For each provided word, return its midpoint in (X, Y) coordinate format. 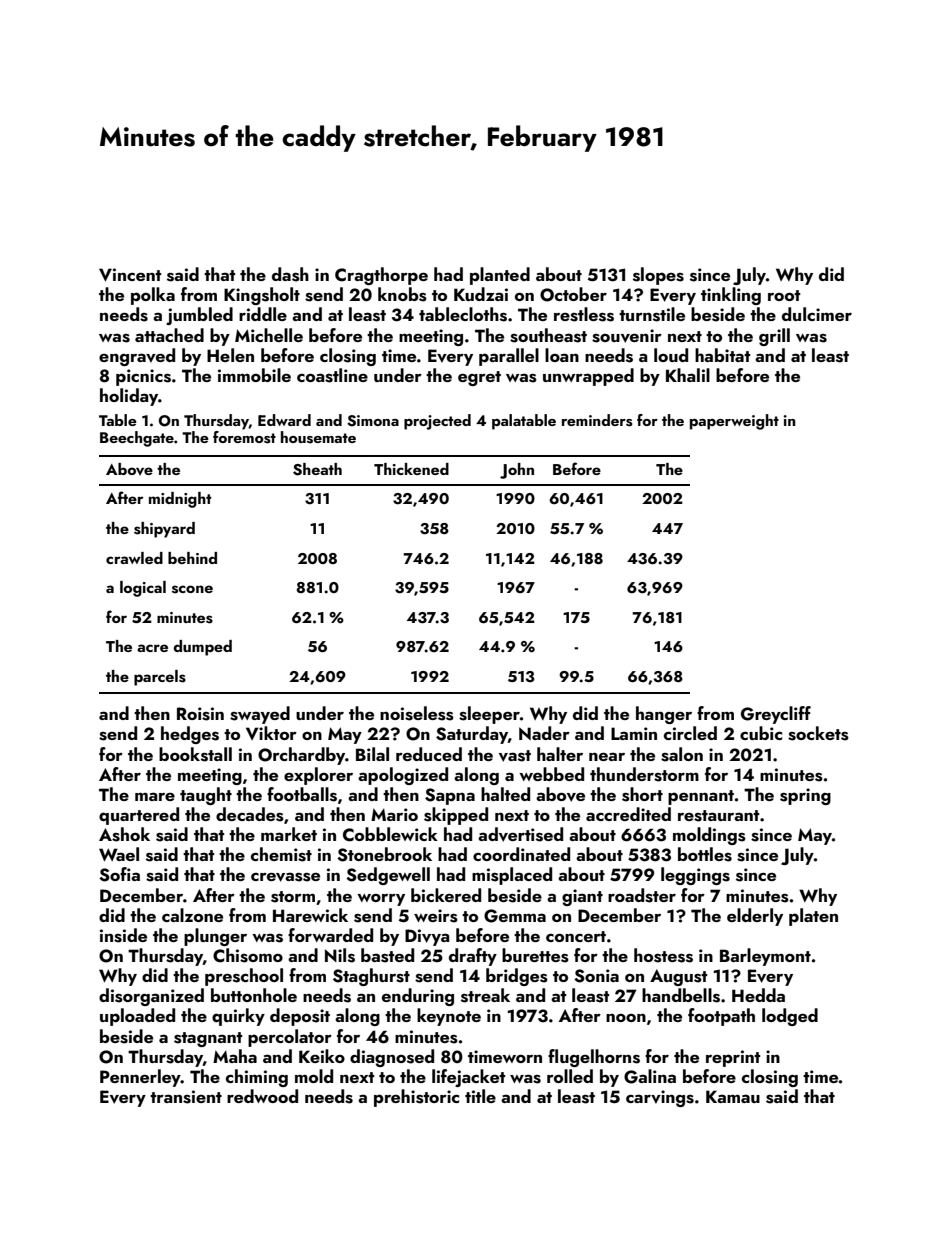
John (517, 471)
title (480, 1096)
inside (123, 935)
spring (805, 796)
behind (192, 558)
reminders (597, 420)
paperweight (734, 422)
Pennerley (140, 1078)
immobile (254, 375)
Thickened (411, 469)
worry (381, 900)
